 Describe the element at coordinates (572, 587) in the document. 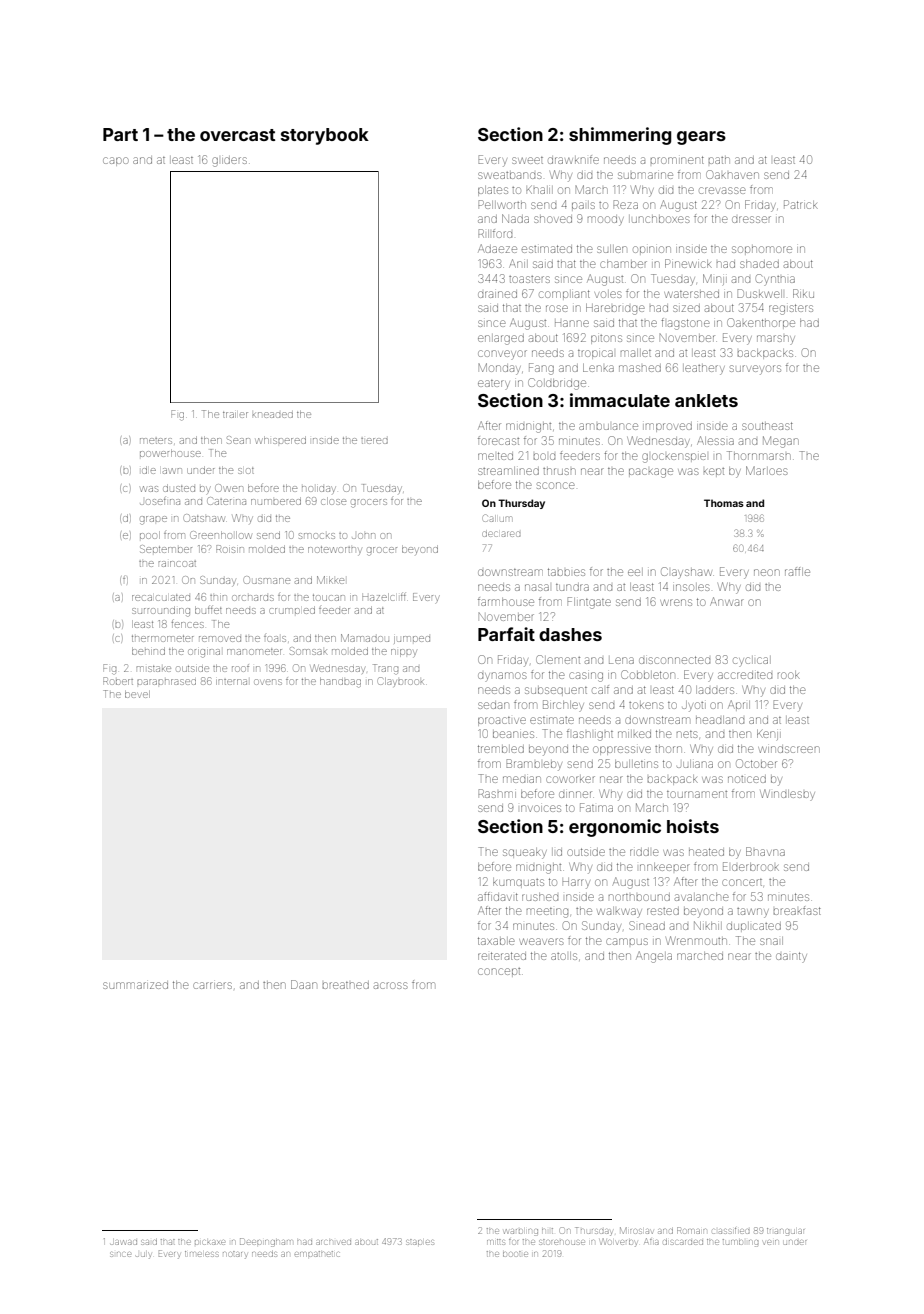

I see `tundra` at that location.
